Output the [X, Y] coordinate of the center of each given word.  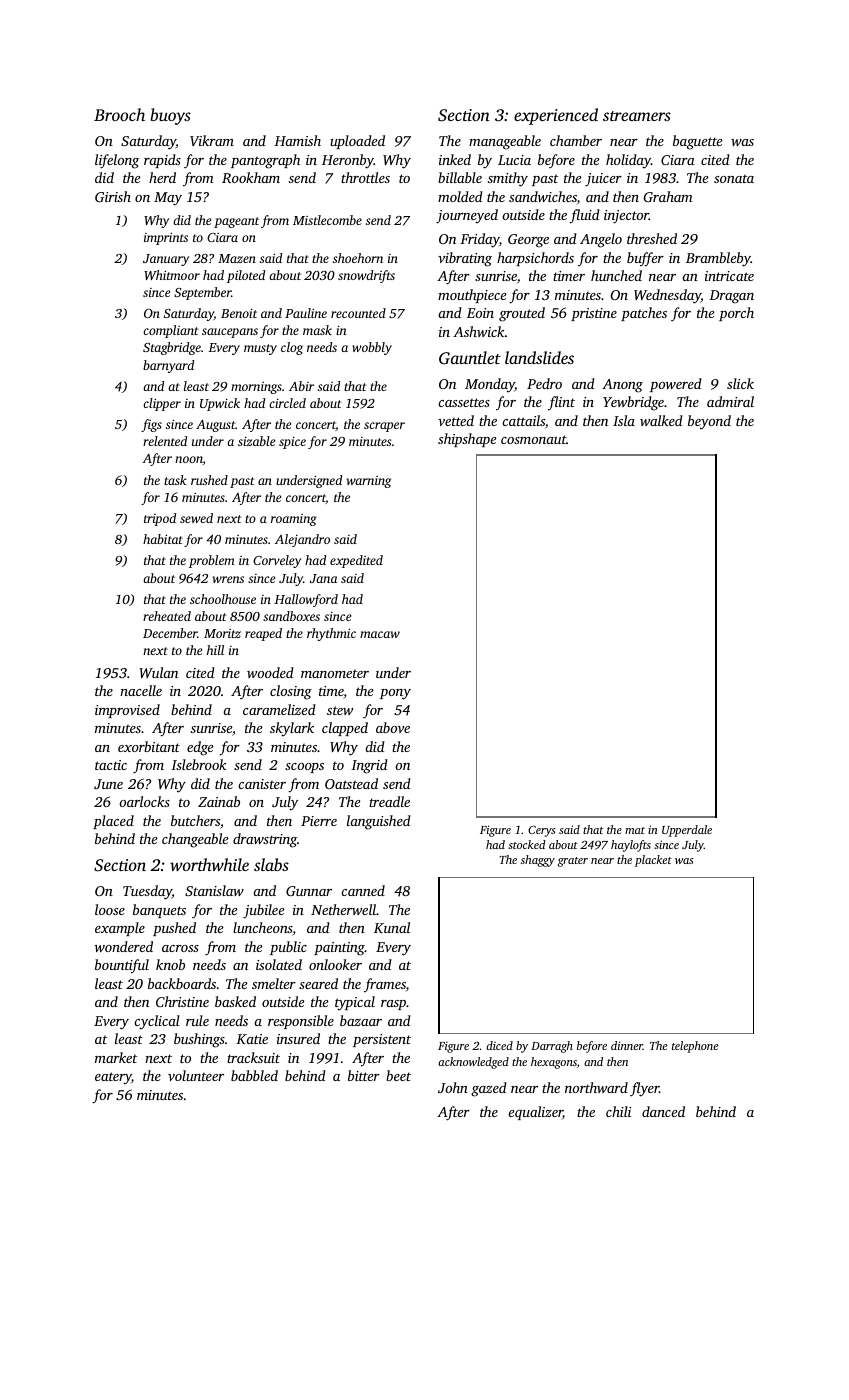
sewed [196, 518]
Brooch [119, 114]
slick [740, 383]
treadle [389, 801]
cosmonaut [533, 439]
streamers [637, 116]
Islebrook [199, 764]
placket [653, 861]
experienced [556, 116]
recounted [358, 313]
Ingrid [369, 766]
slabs [271, 864]
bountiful [122, 966]
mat [635, 830]
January [166, 260]
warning [369, 482]
